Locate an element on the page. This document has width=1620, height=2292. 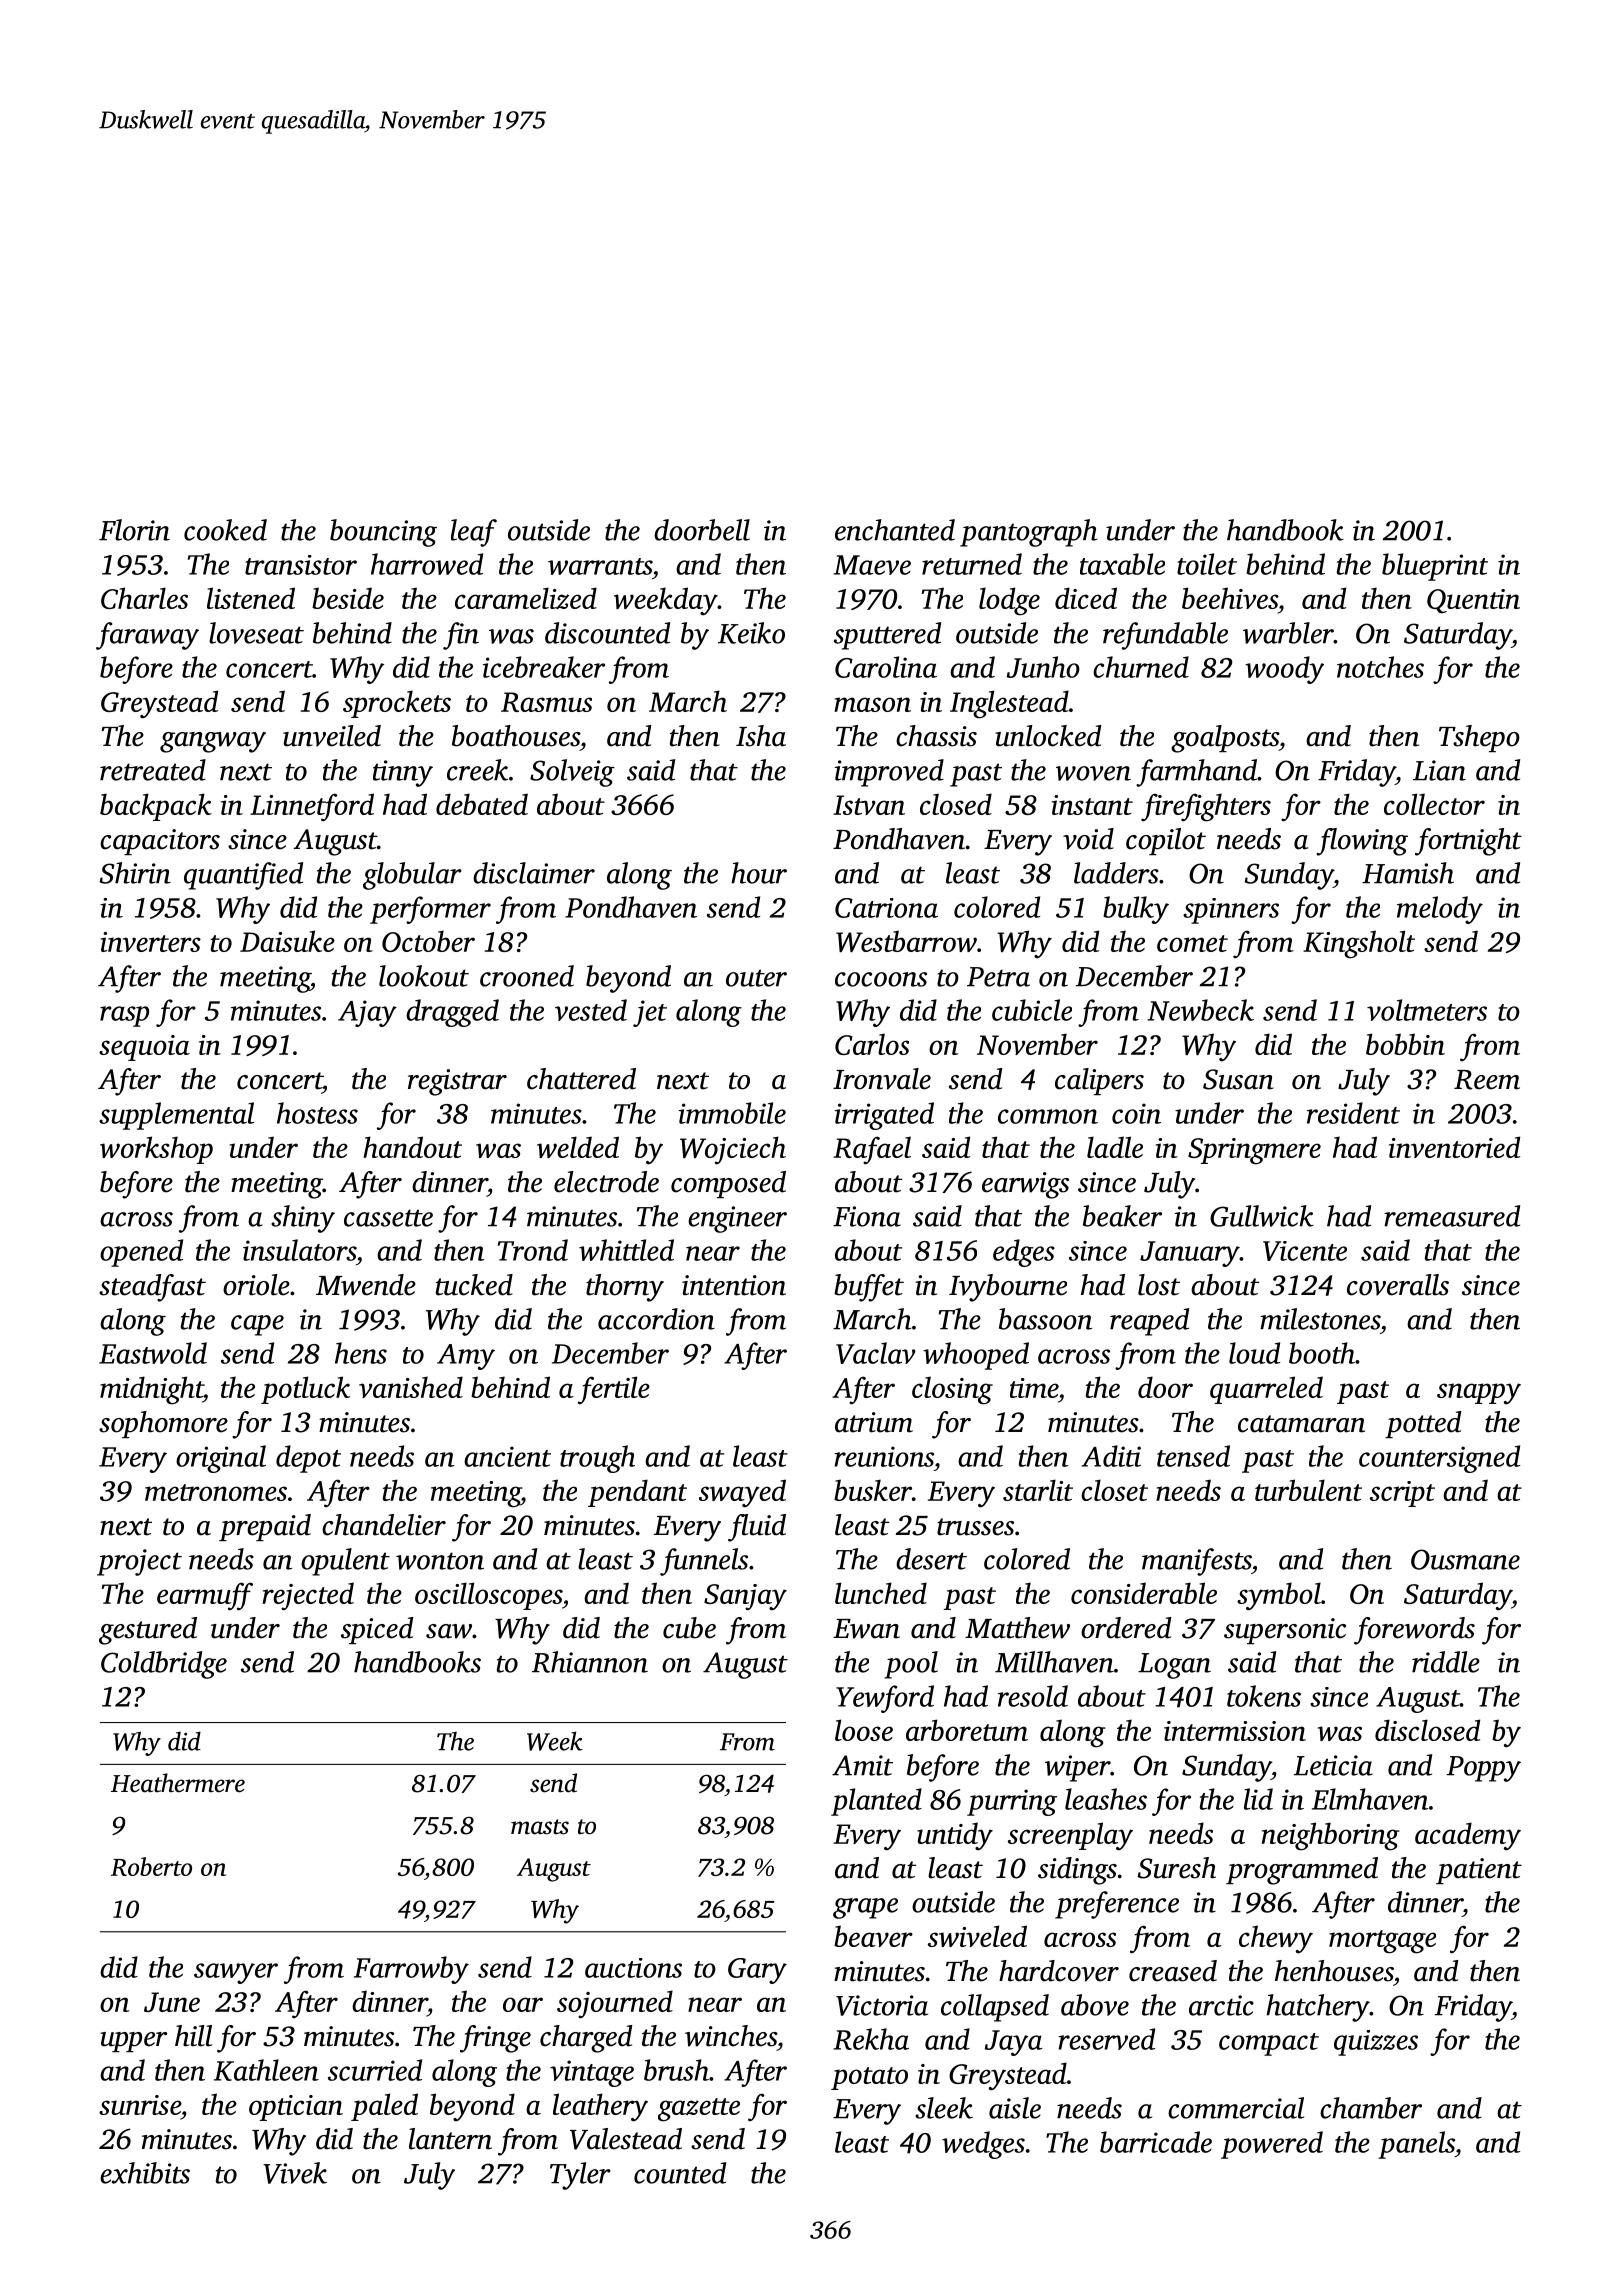
potato is located at coordinates (869, 2078).
